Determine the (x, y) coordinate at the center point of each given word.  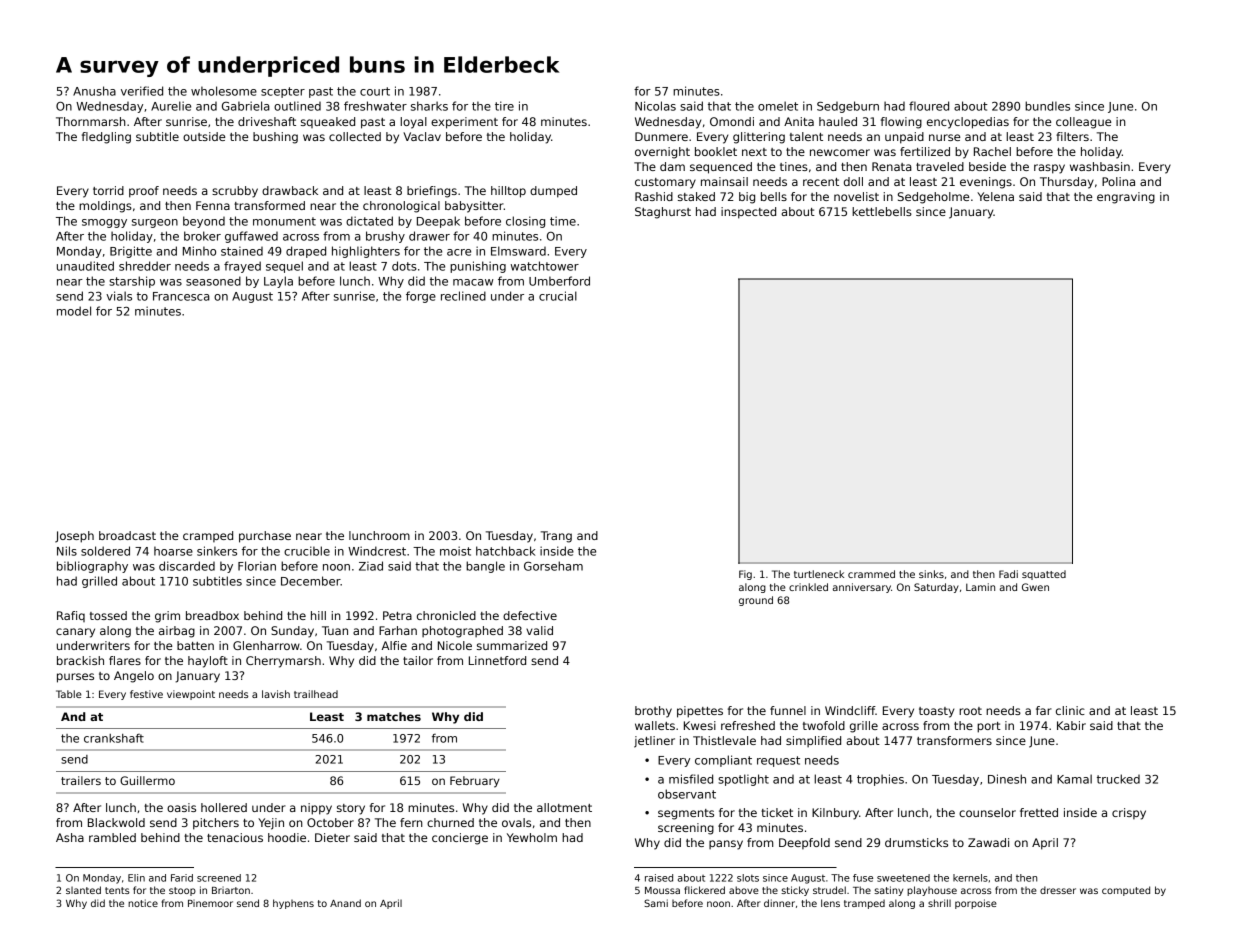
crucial (558, 296)
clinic (1070, 710)
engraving (1126, 198)
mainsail (724, 181)
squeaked (328, 122)
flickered (704, 890)
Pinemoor (210, 903)
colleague (1083, 123)
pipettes (700, 712)
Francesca (181, 296)
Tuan (335, 630)
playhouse (932, 891)
